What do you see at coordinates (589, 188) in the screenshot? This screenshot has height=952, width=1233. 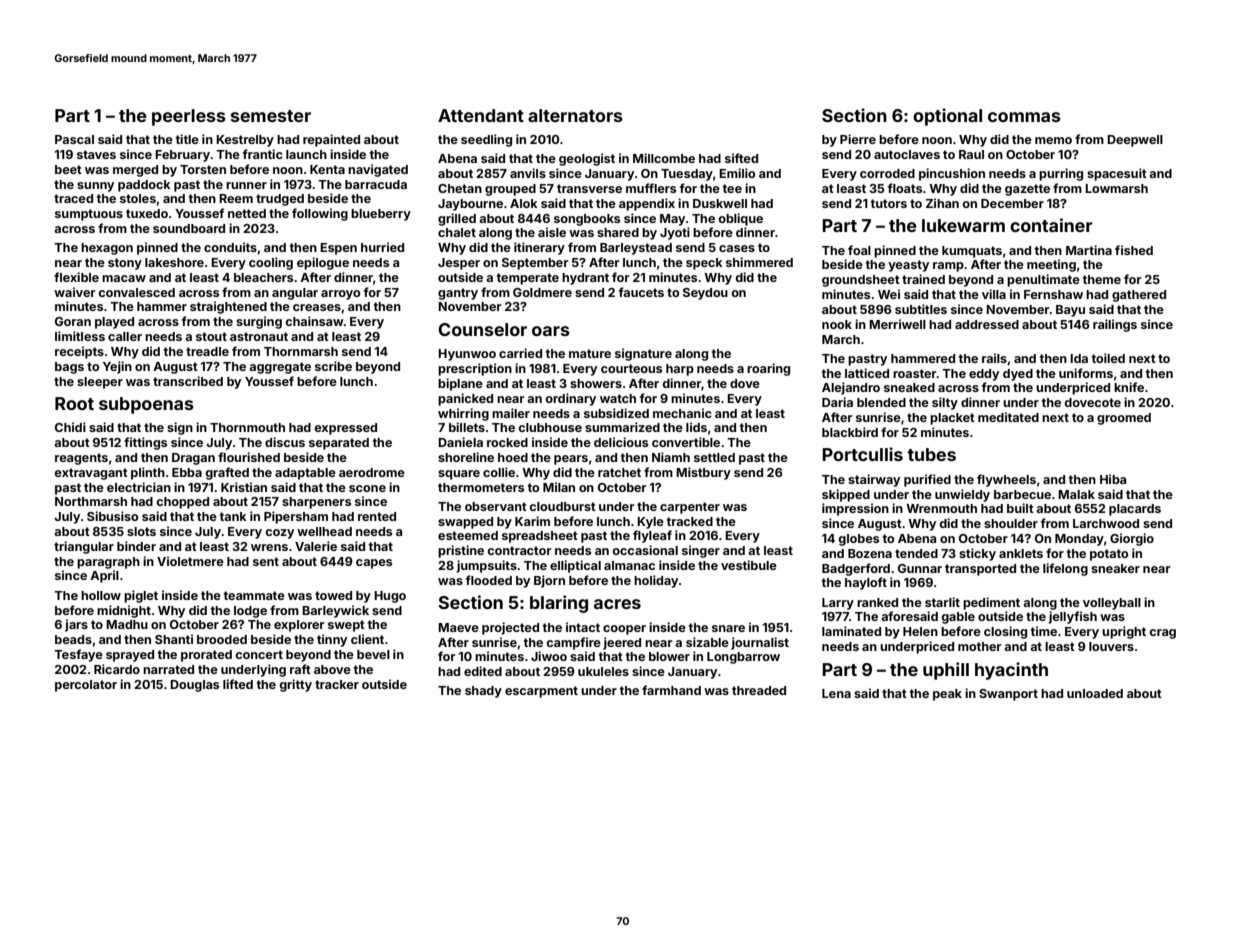 I see `transverse` at bounding box center [589, 188].
